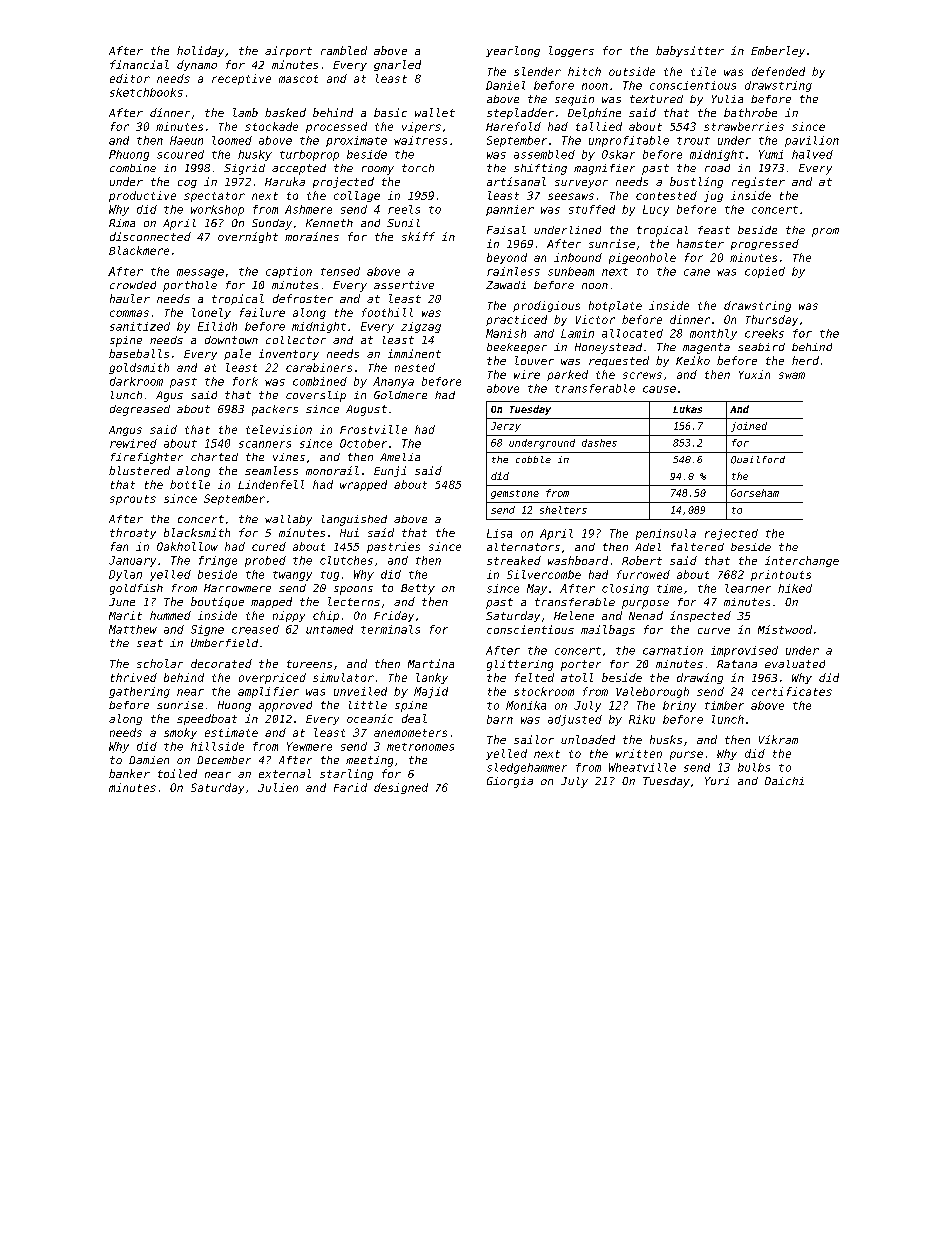 This page has width=952, height=1233. Describe the element at coordinates (139, 64) in the page. I see `financial` at that location.
